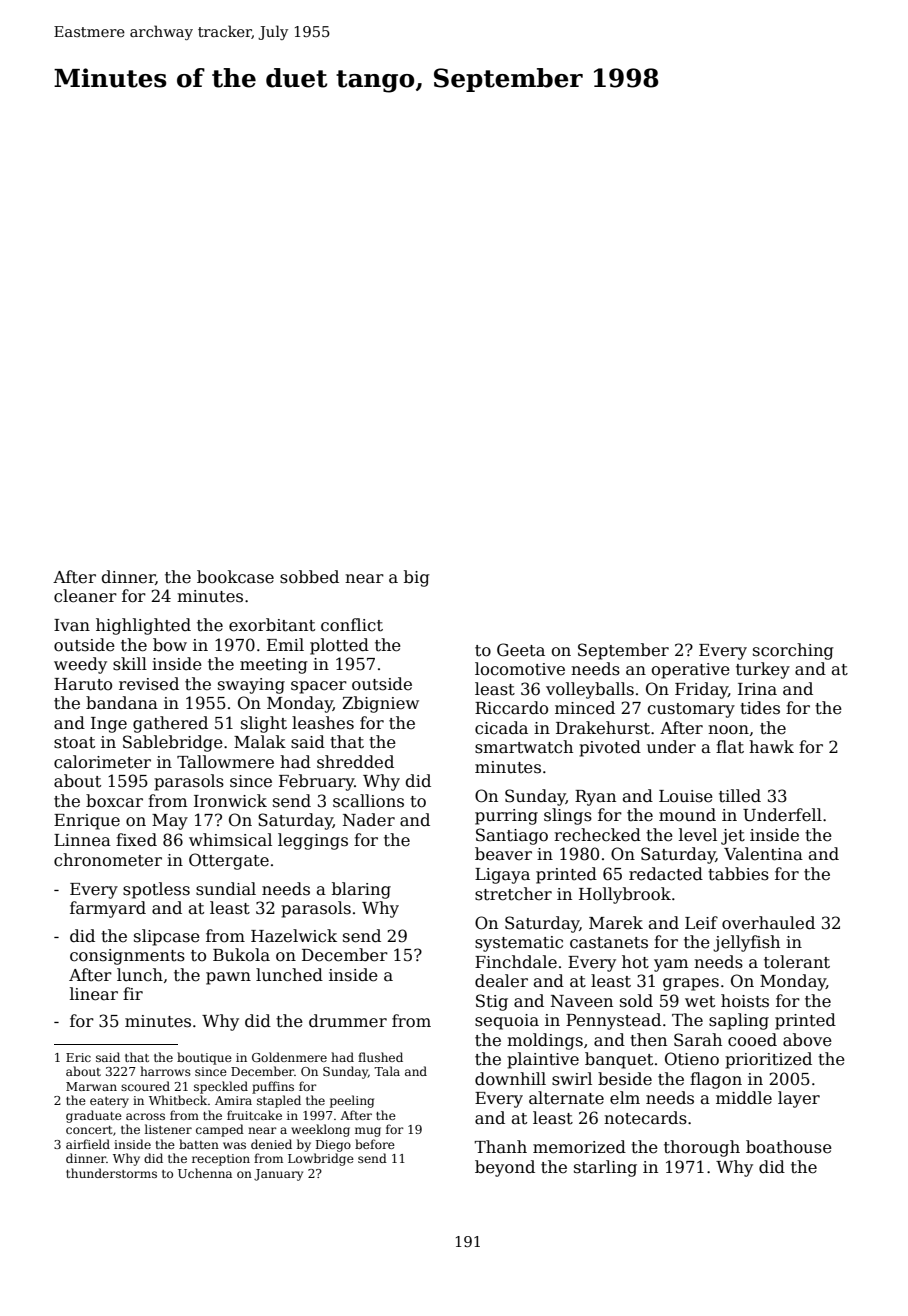 The width and height of the image is (908, 1316). Describe the element at coordinates (368, 801) in the image. I see `scallions` at that location.
